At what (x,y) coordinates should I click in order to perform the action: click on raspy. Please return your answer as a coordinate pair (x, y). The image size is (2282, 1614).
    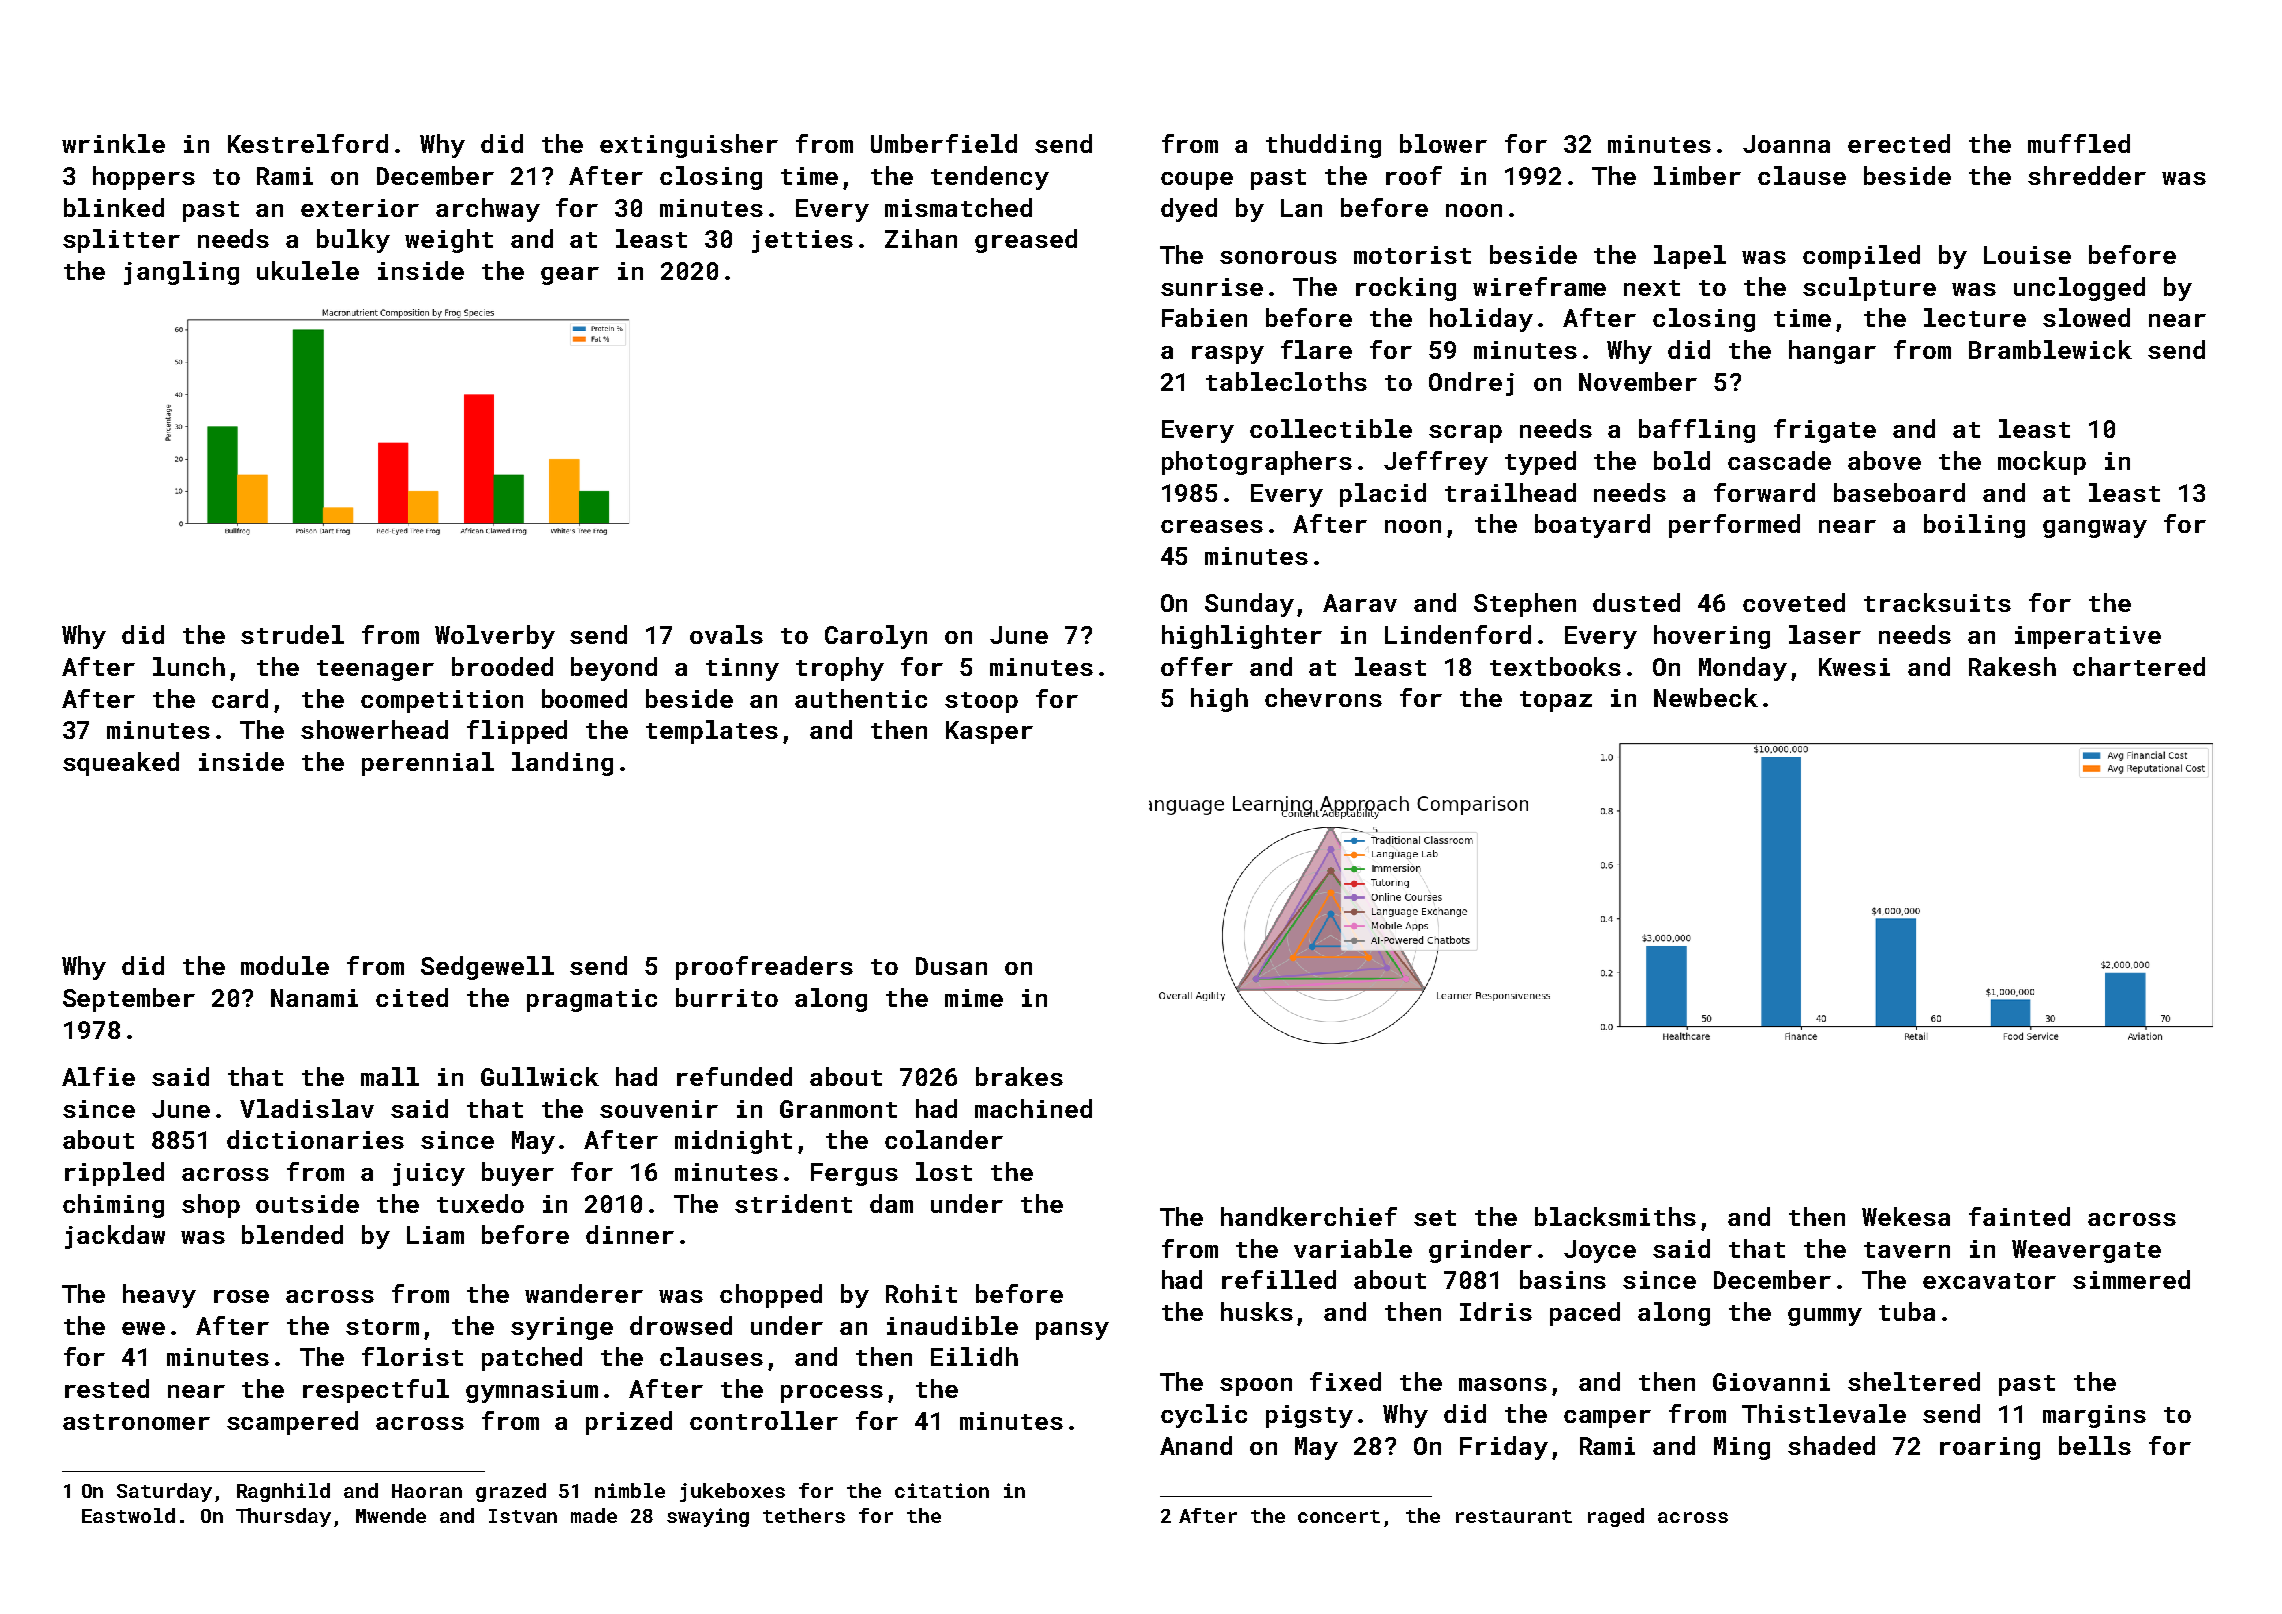
    Looking at the image, I should click on (1228, 355).
